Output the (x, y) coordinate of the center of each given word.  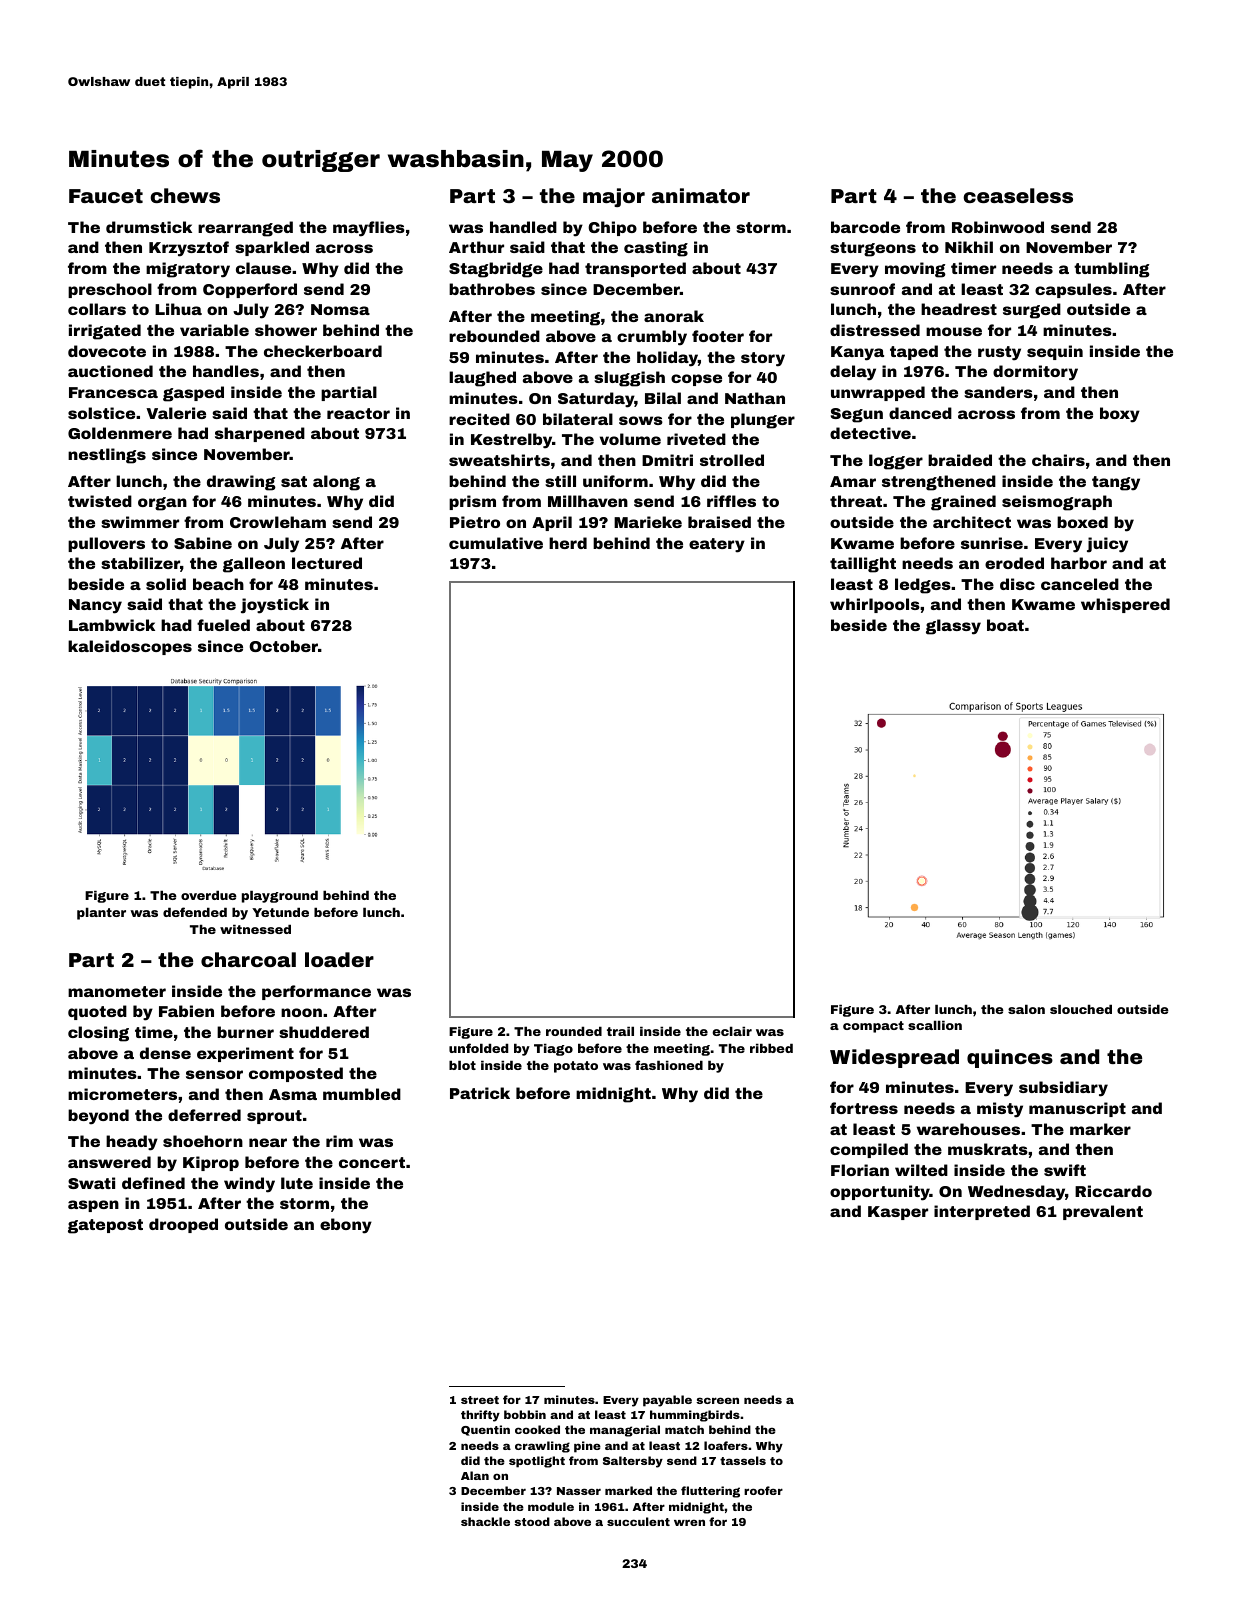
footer (718, 336)
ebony (346, 1226)
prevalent (1103, 1212)
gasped (193, 394)
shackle (485, 1521)
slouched (1081, 1009)
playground (280, 896)
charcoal (248, 959)
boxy (1120, 415)
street (480, 1400)
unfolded (478, 1048)
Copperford (250, 290)
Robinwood (998, 227)
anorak (674, 316)
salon (1026, 1009)
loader (339, 959)
